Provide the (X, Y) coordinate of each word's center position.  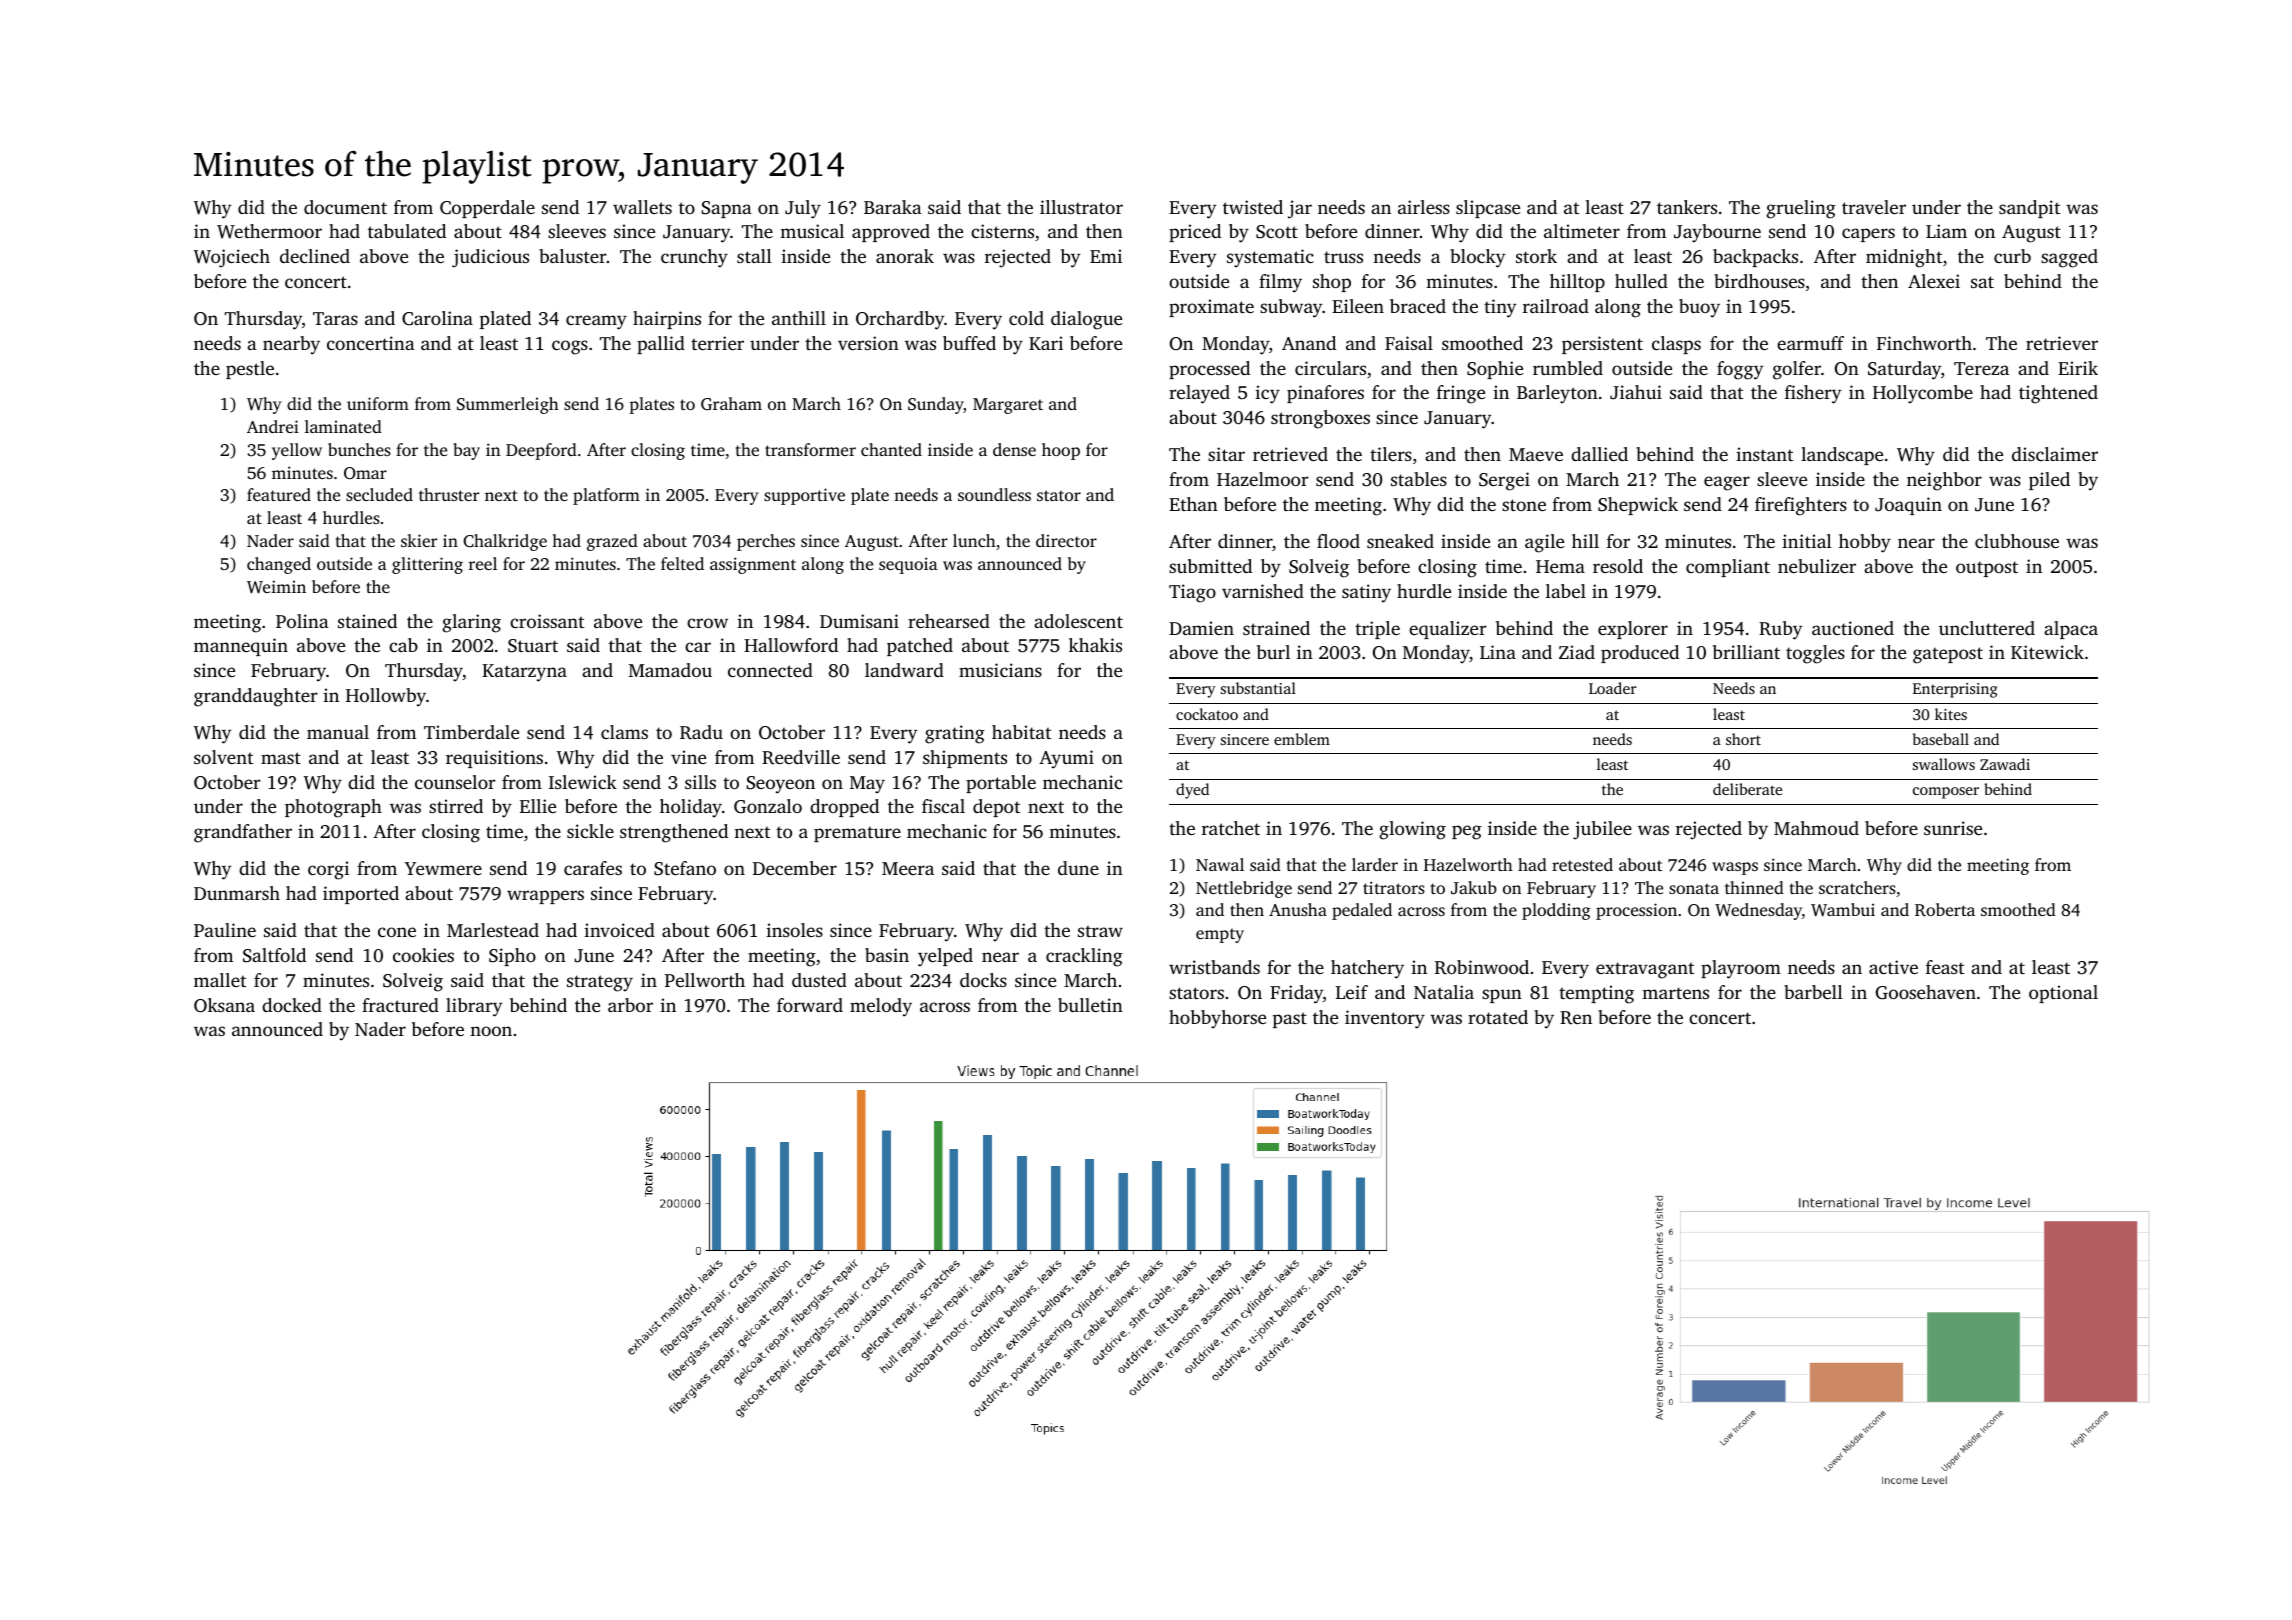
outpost (1987, 569)
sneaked (1400, 541)
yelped (945, 957)
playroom (1741, 969)
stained (367, 621)
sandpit (2029, 209)
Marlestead (493, 930)
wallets (642, 207)
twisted (1253, 207)
